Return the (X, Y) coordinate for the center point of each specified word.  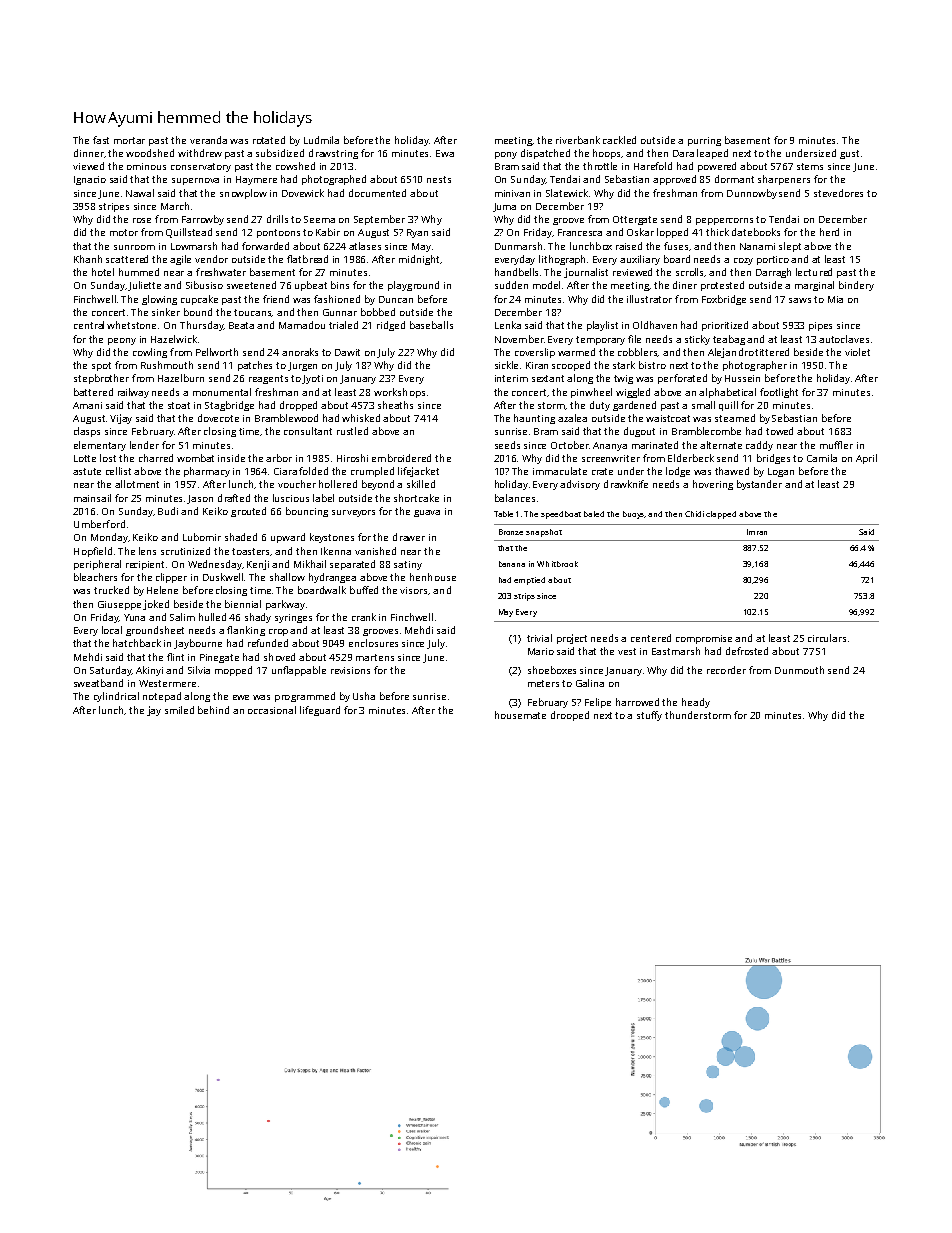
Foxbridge (724, 300)
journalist (586, 273)
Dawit (347, 352)
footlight (779, 393)
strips (524, 597)
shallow (287, 577)
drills (277, 219)
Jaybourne (198, 644)
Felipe (598, 703)
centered (651, 638)
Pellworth (217, 352)
